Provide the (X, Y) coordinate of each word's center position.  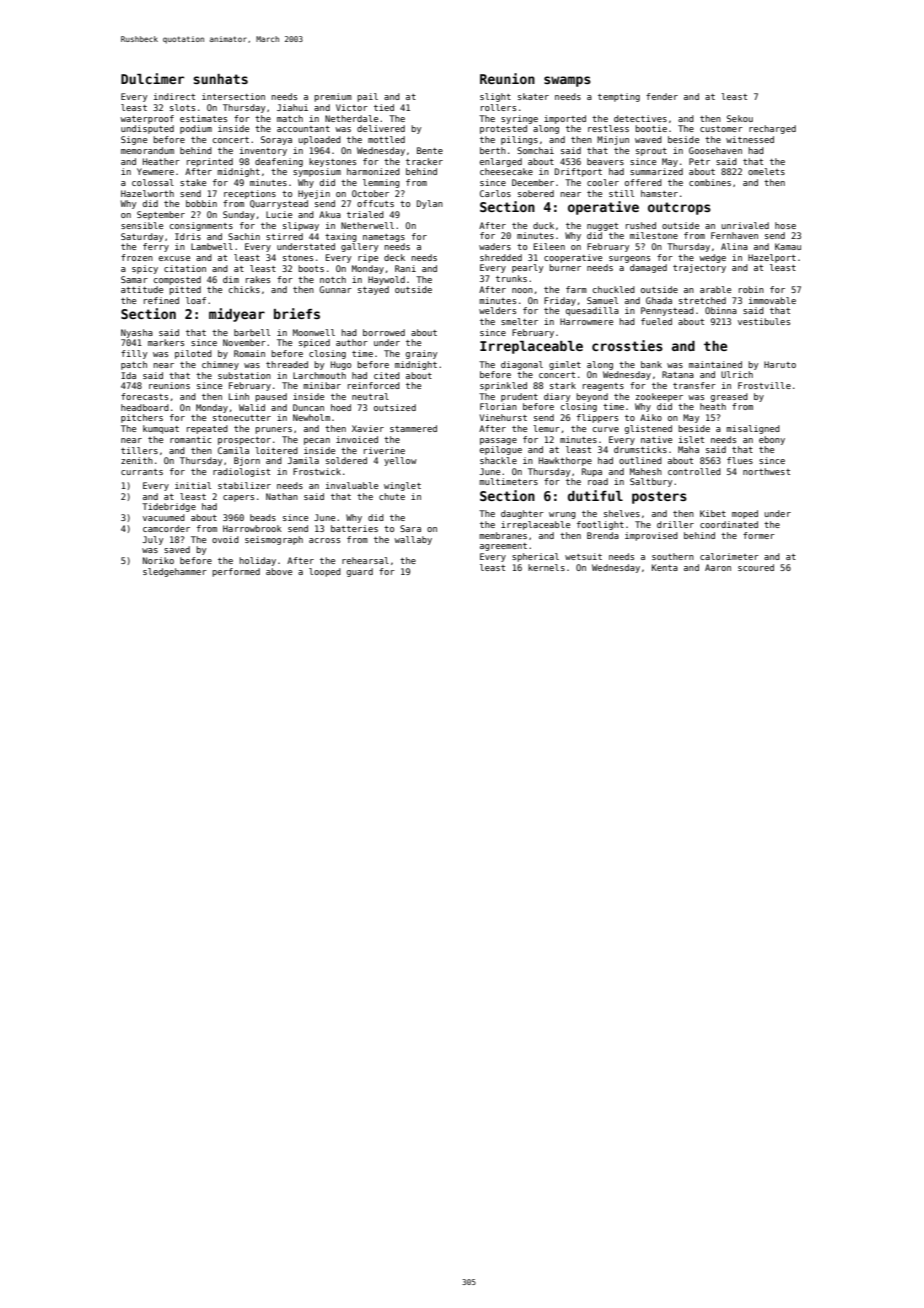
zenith (137, 460)
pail (367, 97)
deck (394, 257)
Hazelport (772, 258)
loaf (196, 300)
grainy (421, 354)
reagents (603, 387)
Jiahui (292, 107)
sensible (142, 225)
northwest (766, 471)
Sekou (740, 118)
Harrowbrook (252, 528)
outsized (395, 407)
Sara (410, 528)
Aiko (651, 417)
